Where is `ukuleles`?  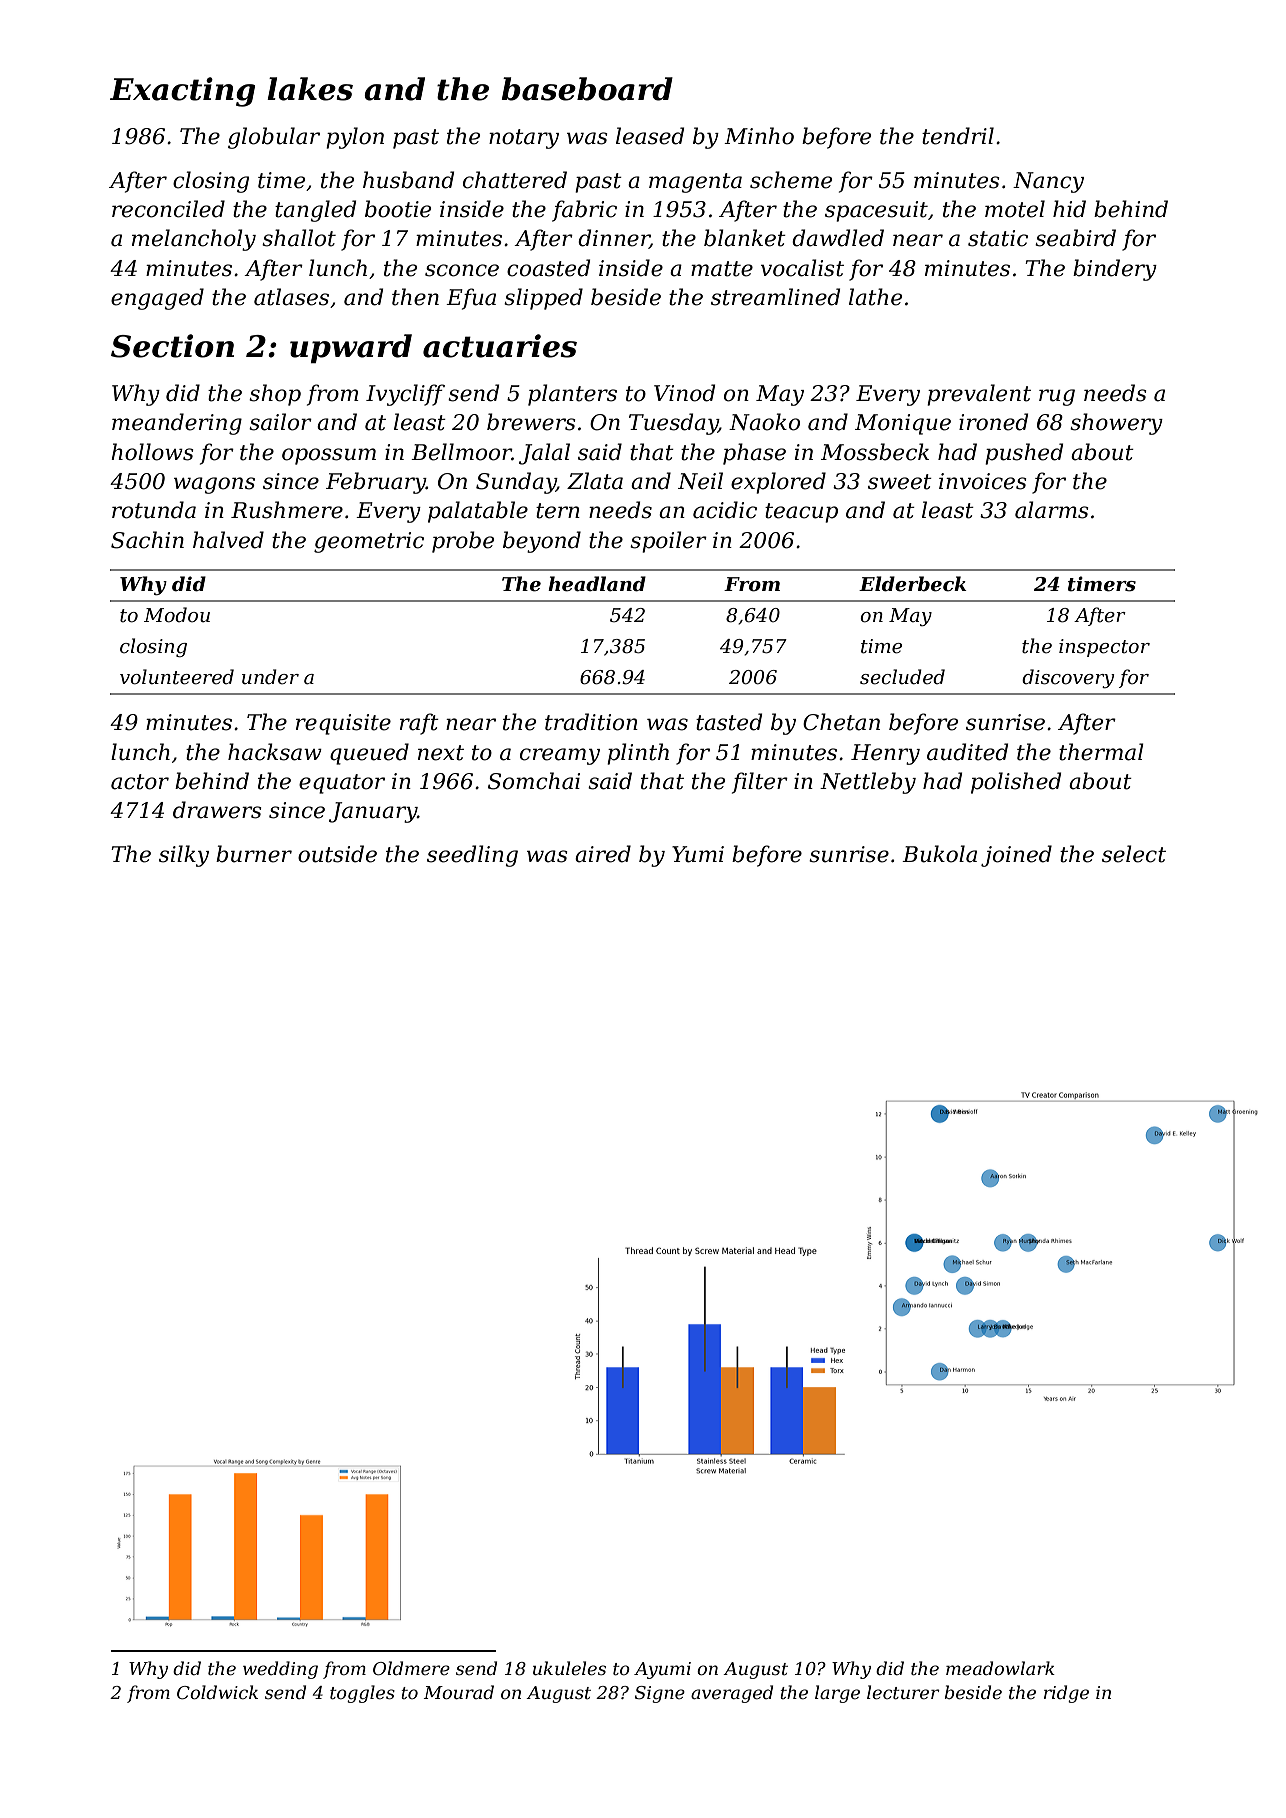 ukuleles is located at coordinates (569, 1668).
